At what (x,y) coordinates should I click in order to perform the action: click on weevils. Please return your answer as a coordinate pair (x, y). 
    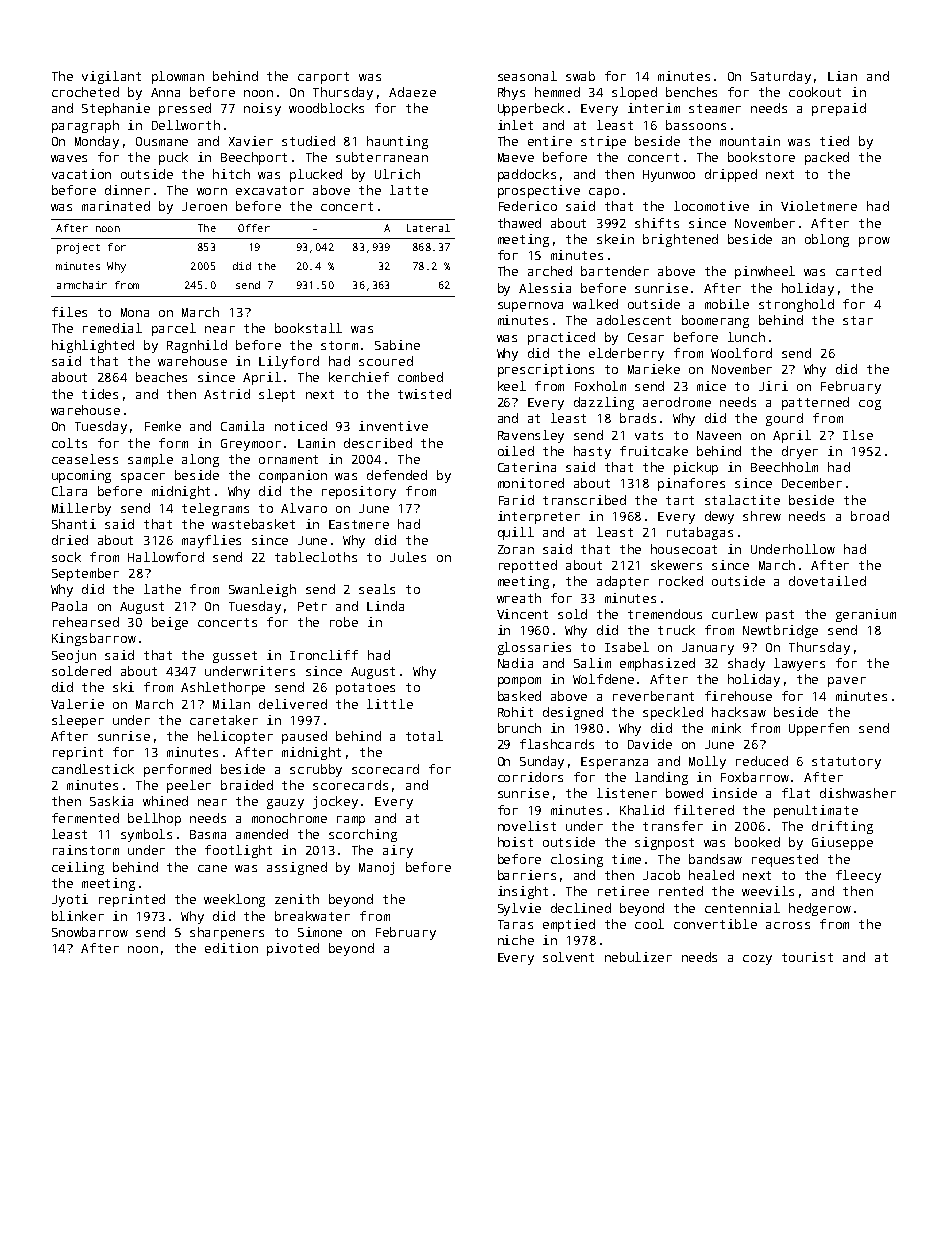
    Looking at the image, I should click on (768, 891).
